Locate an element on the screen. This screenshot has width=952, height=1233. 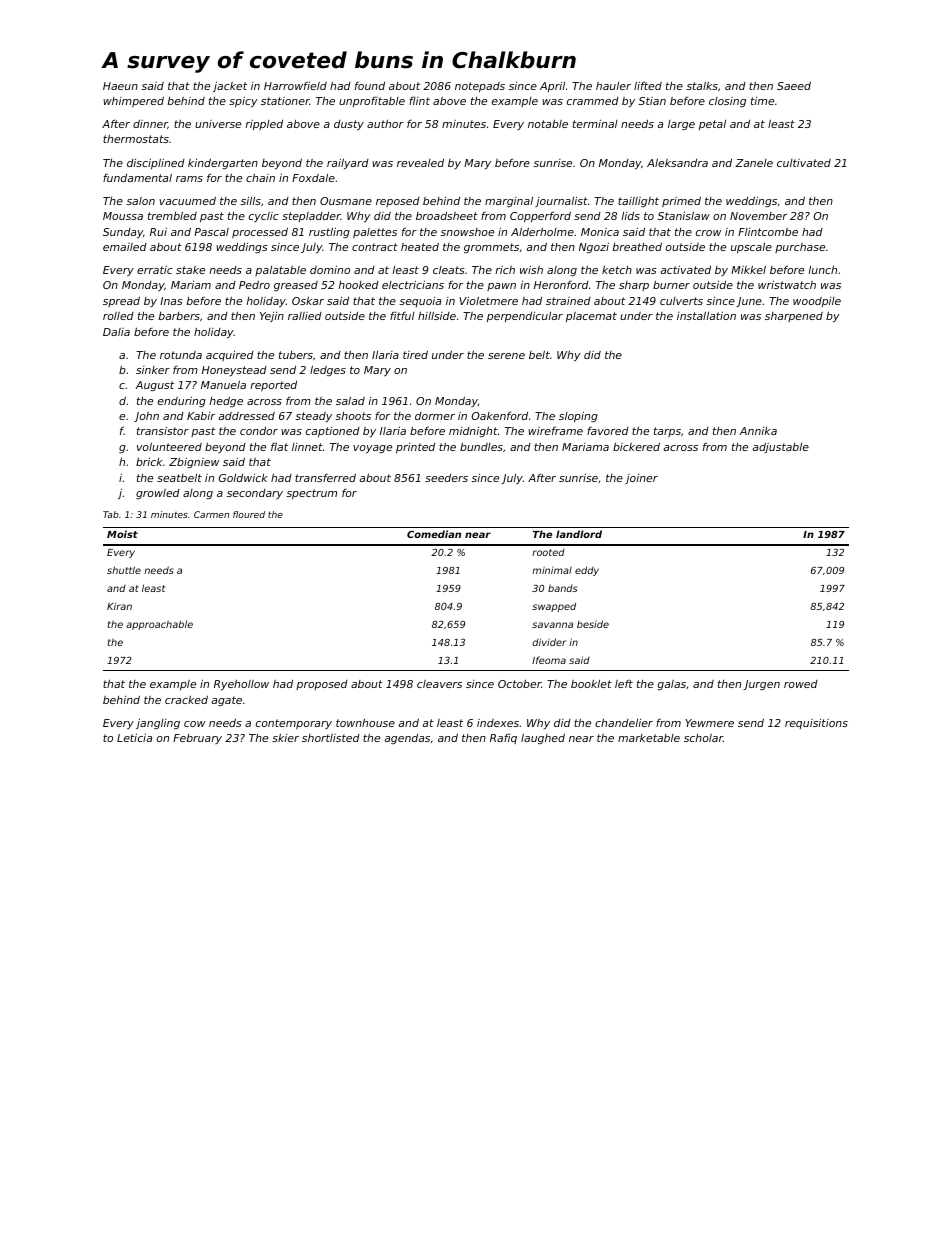
April is located at coordinates (552, 87).
